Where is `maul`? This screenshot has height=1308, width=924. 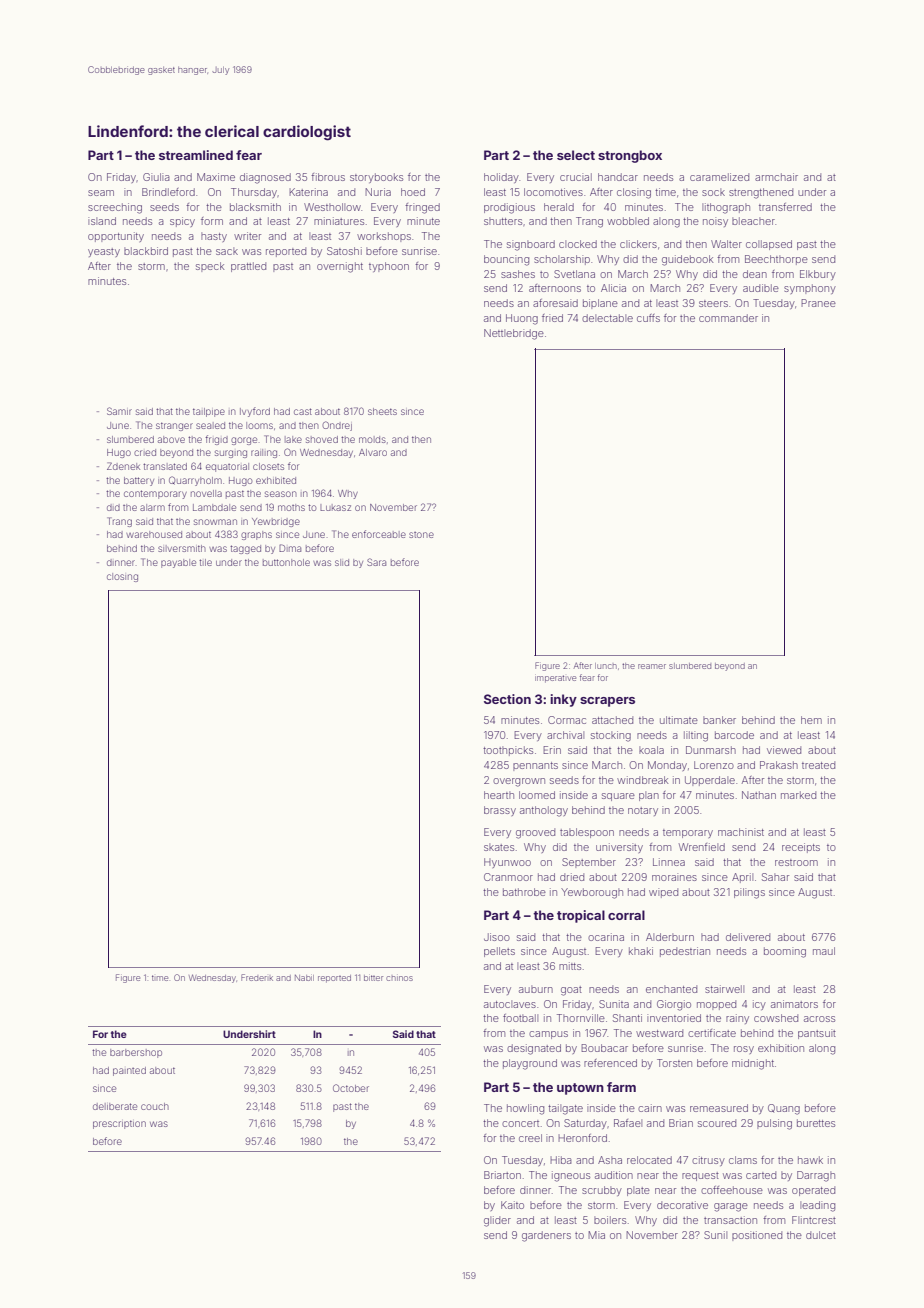 maul is located at coordinates (824, 951).
